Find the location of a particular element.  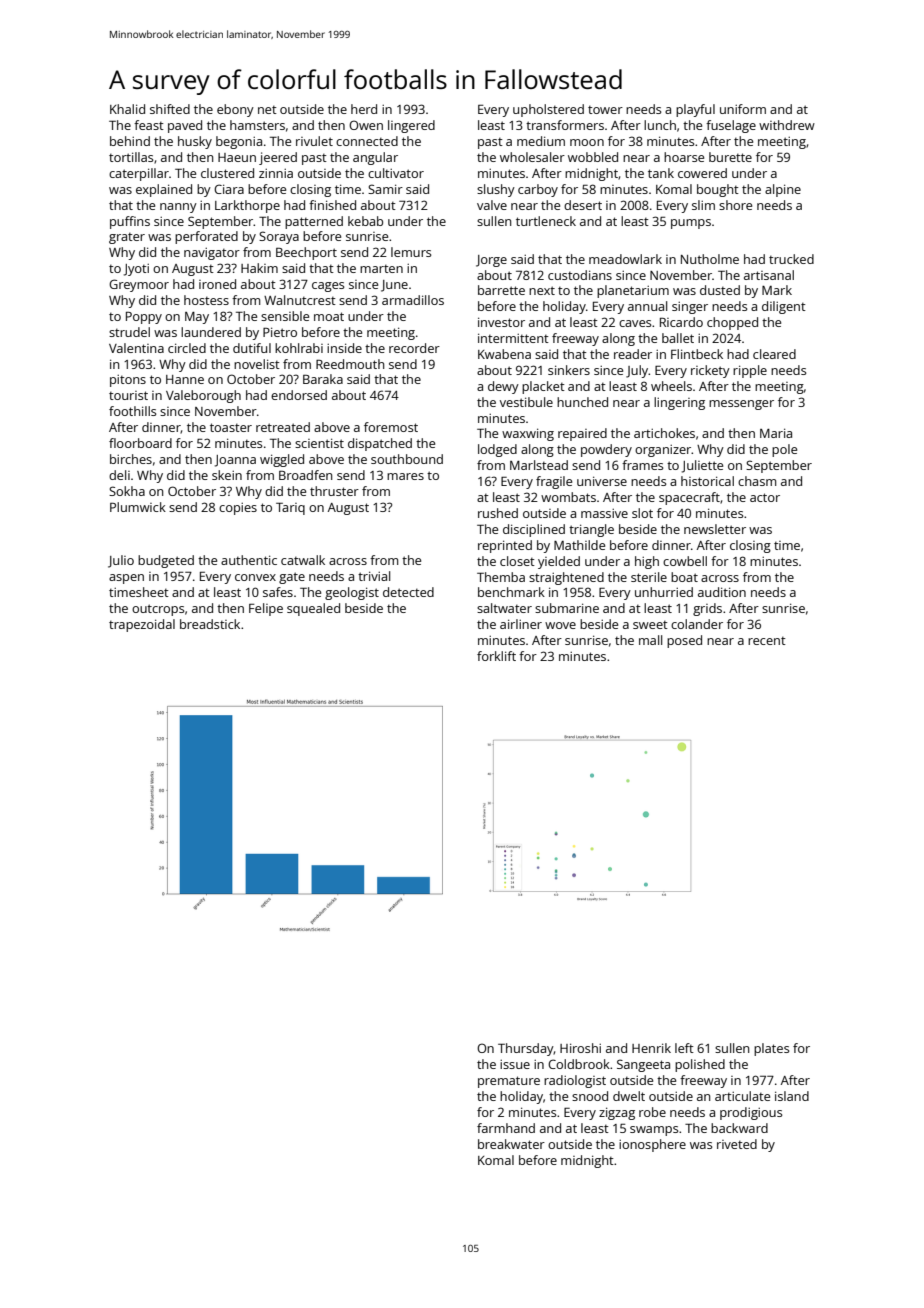

Hiroshi is located at coordinates (580, 1048).
